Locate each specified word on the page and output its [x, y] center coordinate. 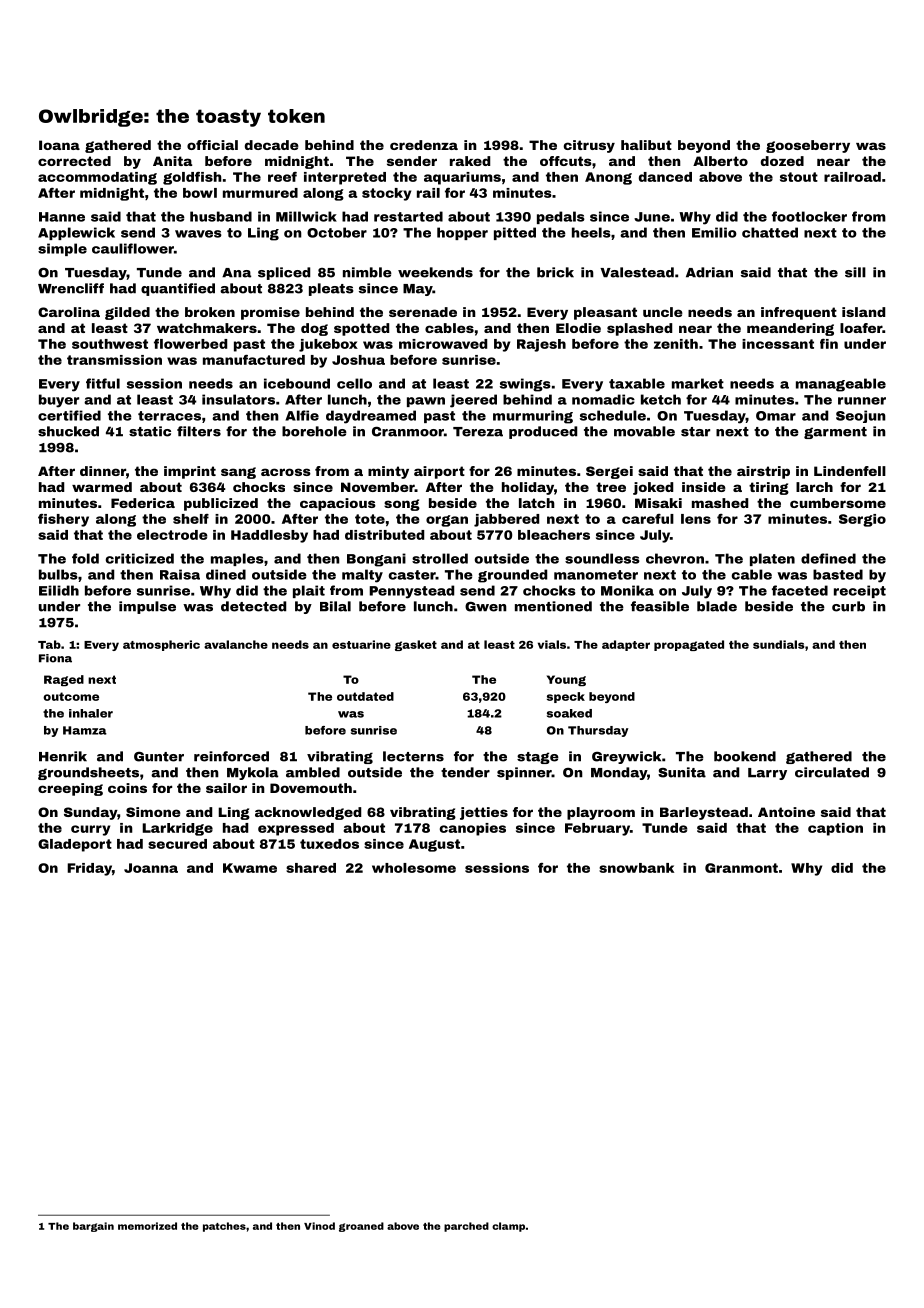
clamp [508, 1227]
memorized [147, 1226]
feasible [660, 606]
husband [221, 216]
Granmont [741, 868]
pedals [561, 217]
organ [447, 521]
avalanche [236, 644]
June [652, 217]
